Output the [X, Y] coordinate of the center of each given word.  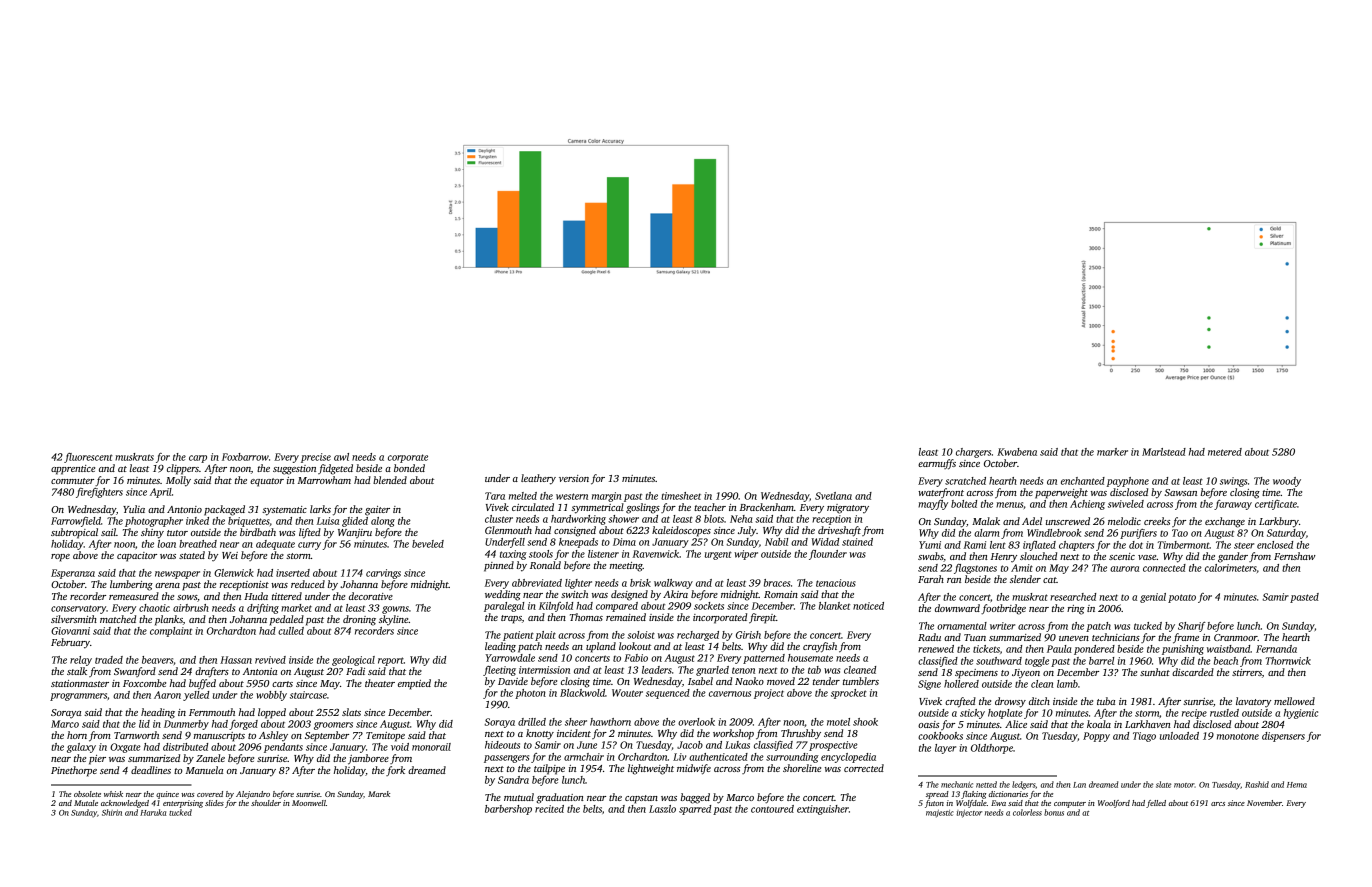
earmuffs [937, 464]
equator [267, 482]
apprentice [73, 470]
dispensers [1283, 737]
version [574, 478]
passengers [506, 759]
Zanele [210, 758]
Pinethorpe [74, 771]
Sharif [1192, 627]
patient [518, 636]
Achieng [1087, 505]
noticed [868, 606]
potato [1182, 598]
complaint [171, 632]
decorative [371, 596]
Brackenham [767, 507]
